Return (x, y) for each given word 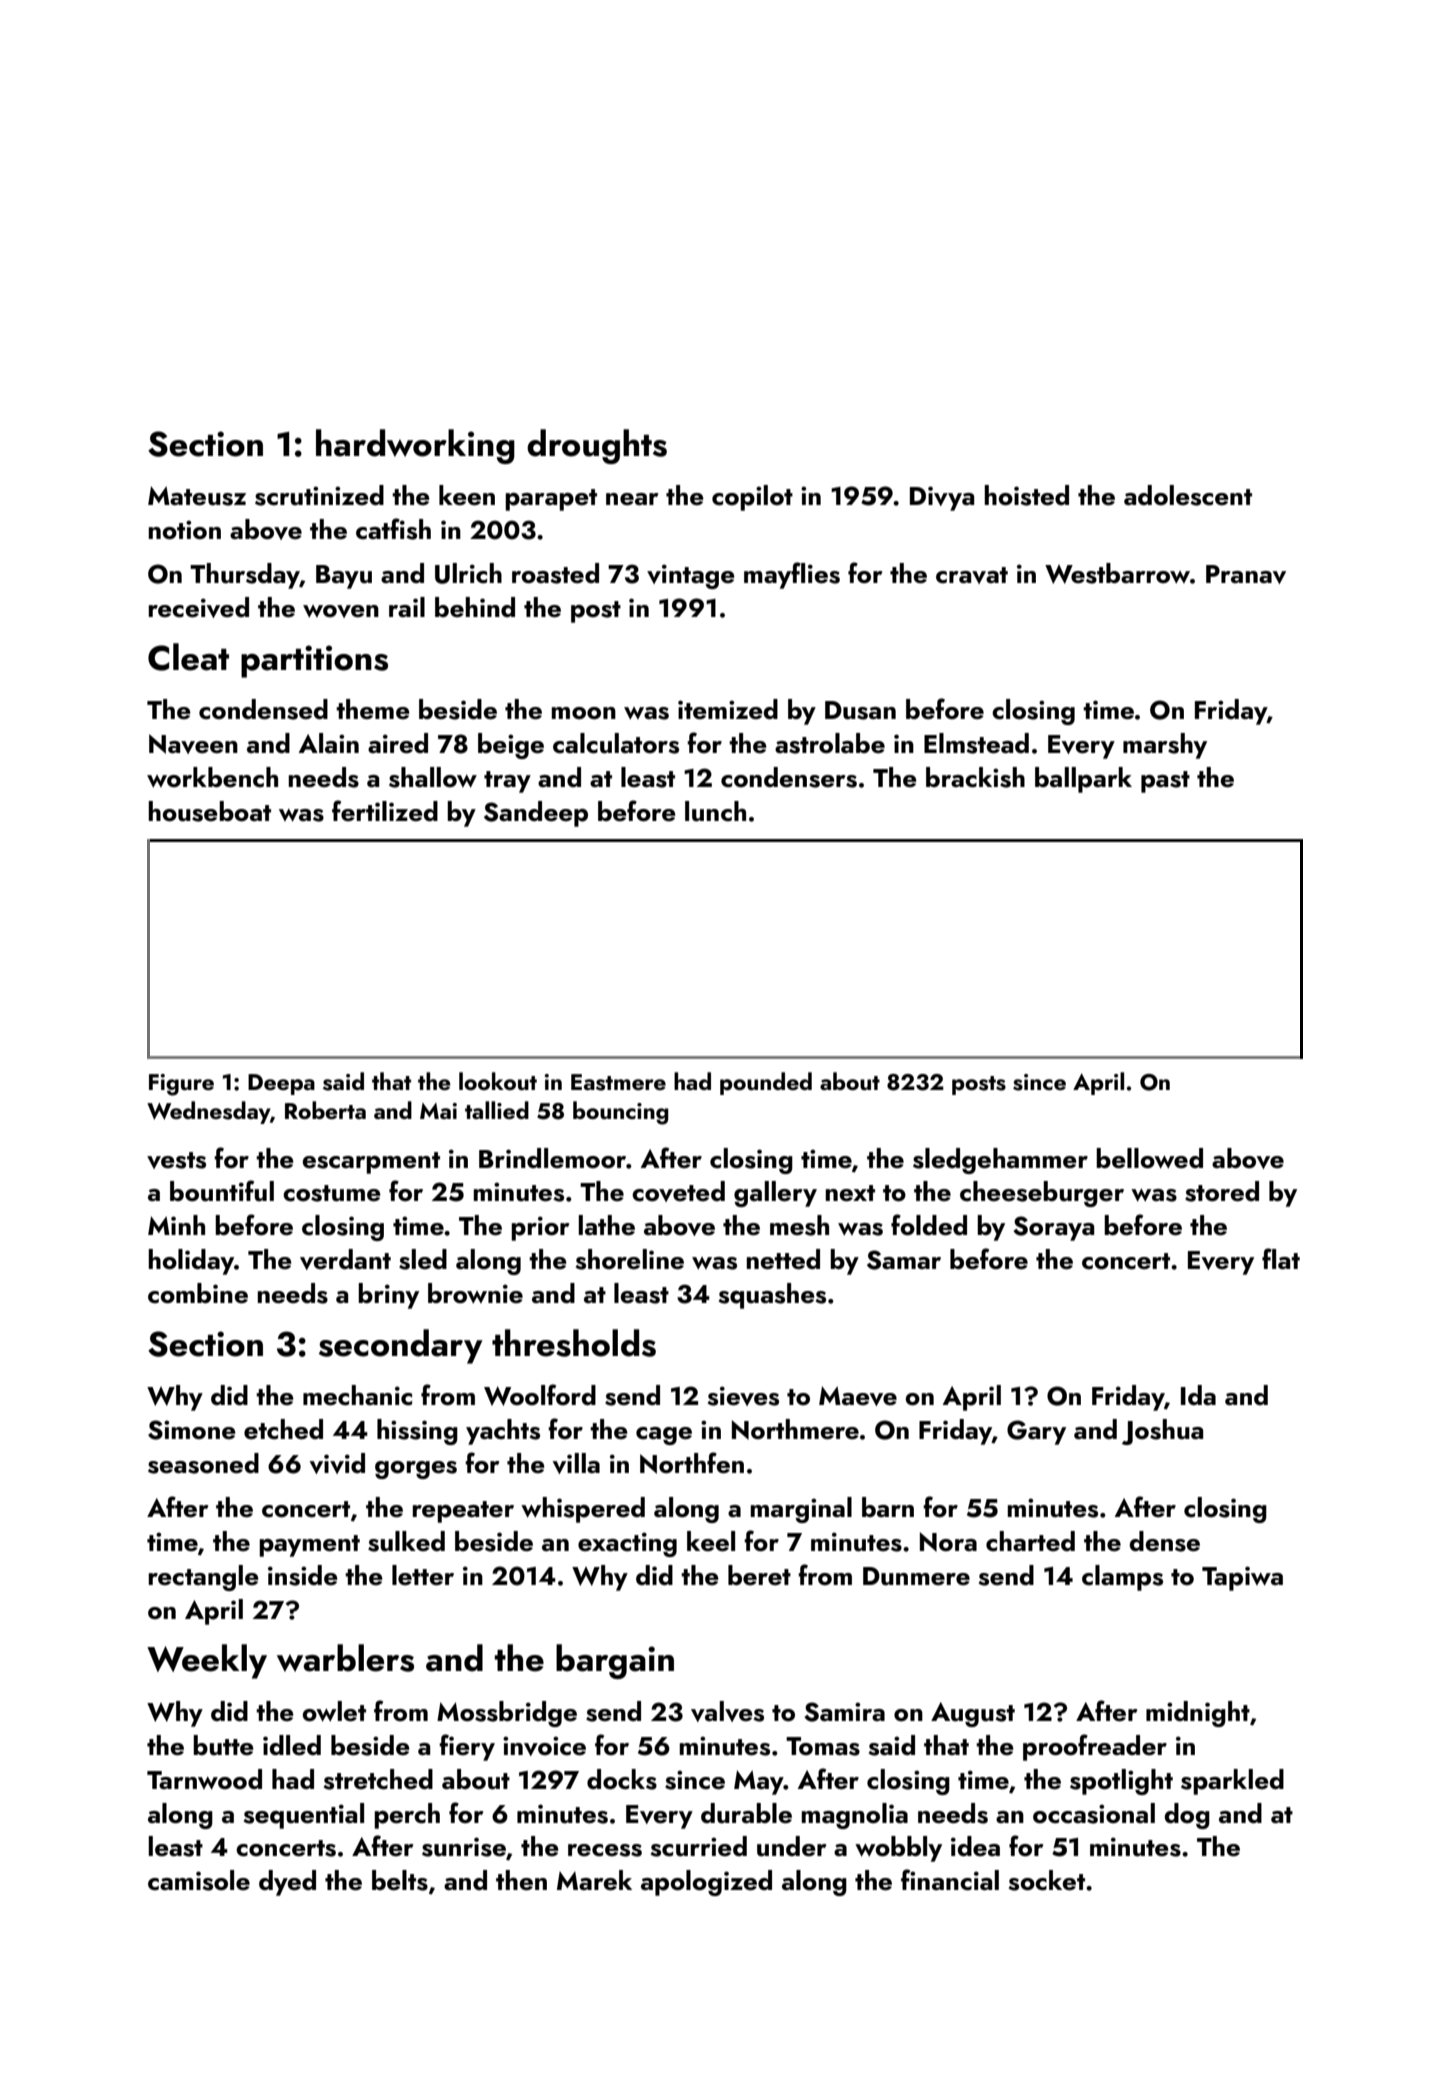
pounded (766, 1083)
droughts (597, 446)
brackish (975, 777)
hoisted (1026, 495)
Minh (176, 1225)
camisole (199, 1880)
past (1165, 782)
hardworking (415, 446)
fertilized (385, 811)
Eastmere (618, 1082)
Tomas (823, 1746)
